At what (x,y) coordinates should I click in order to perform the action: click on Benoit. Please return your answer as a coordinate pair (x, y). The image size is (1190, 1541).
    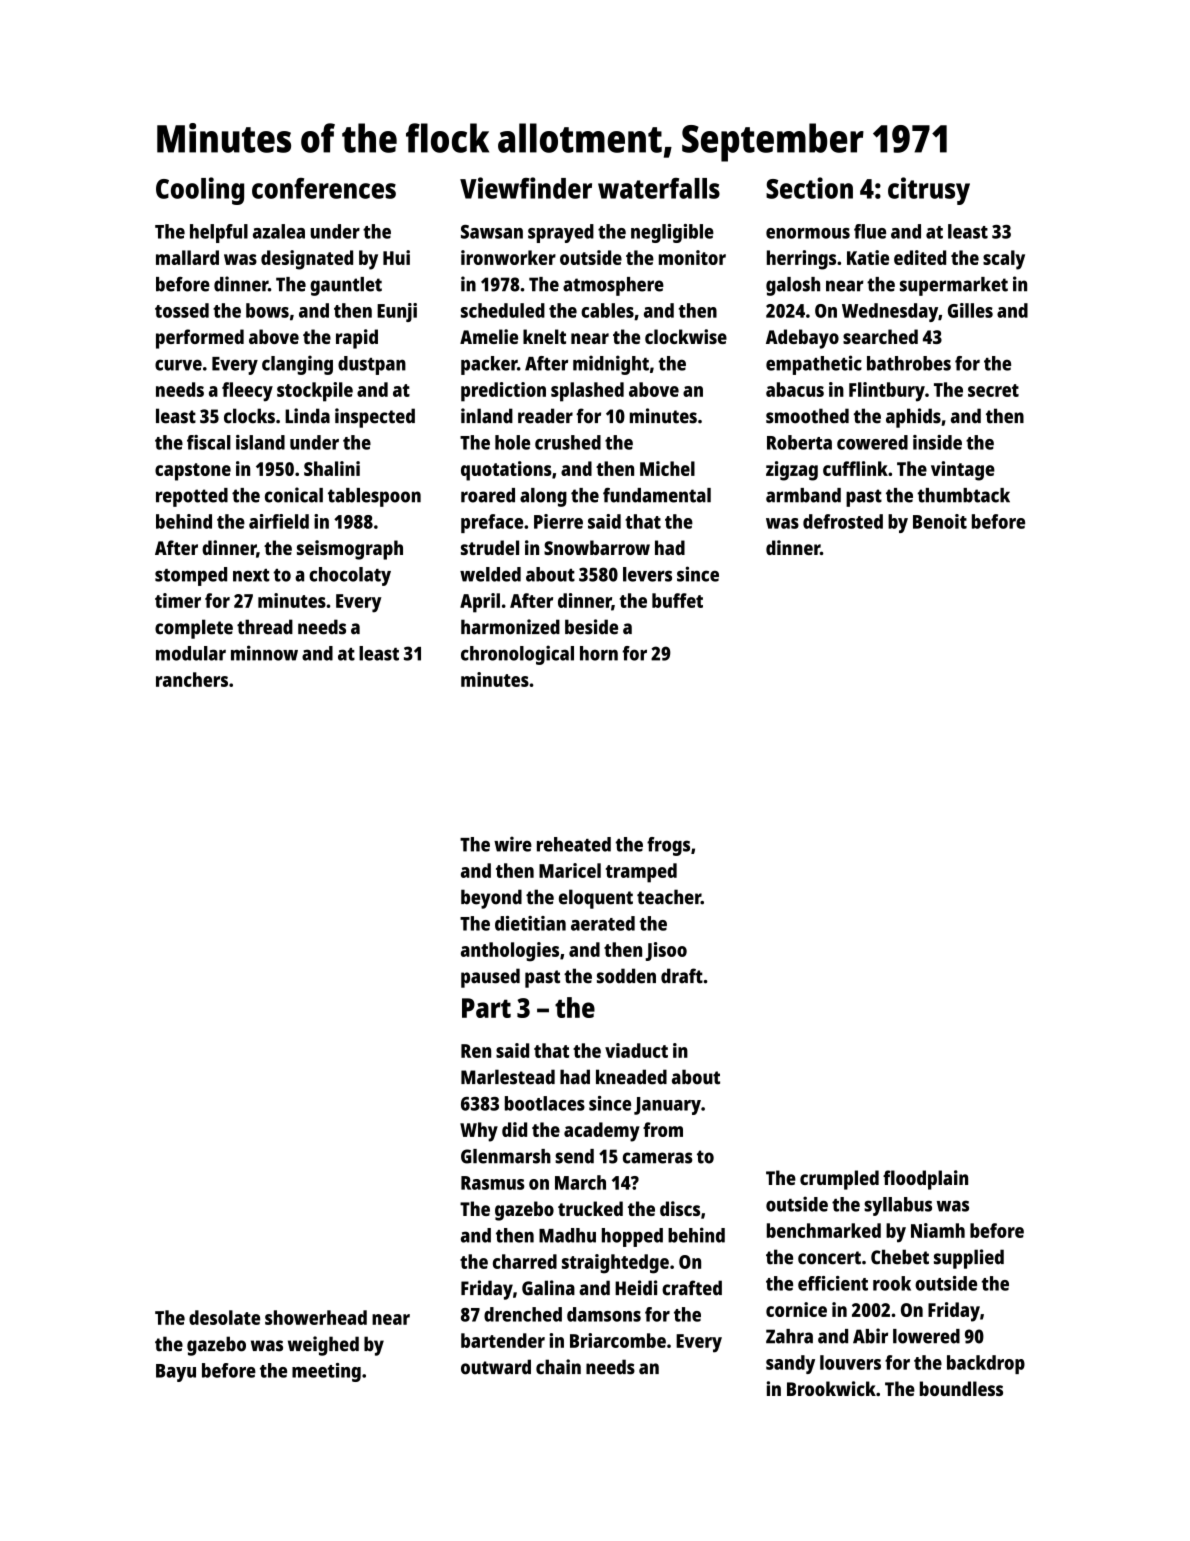
    Looking at the image, I should click on (940, 521).
